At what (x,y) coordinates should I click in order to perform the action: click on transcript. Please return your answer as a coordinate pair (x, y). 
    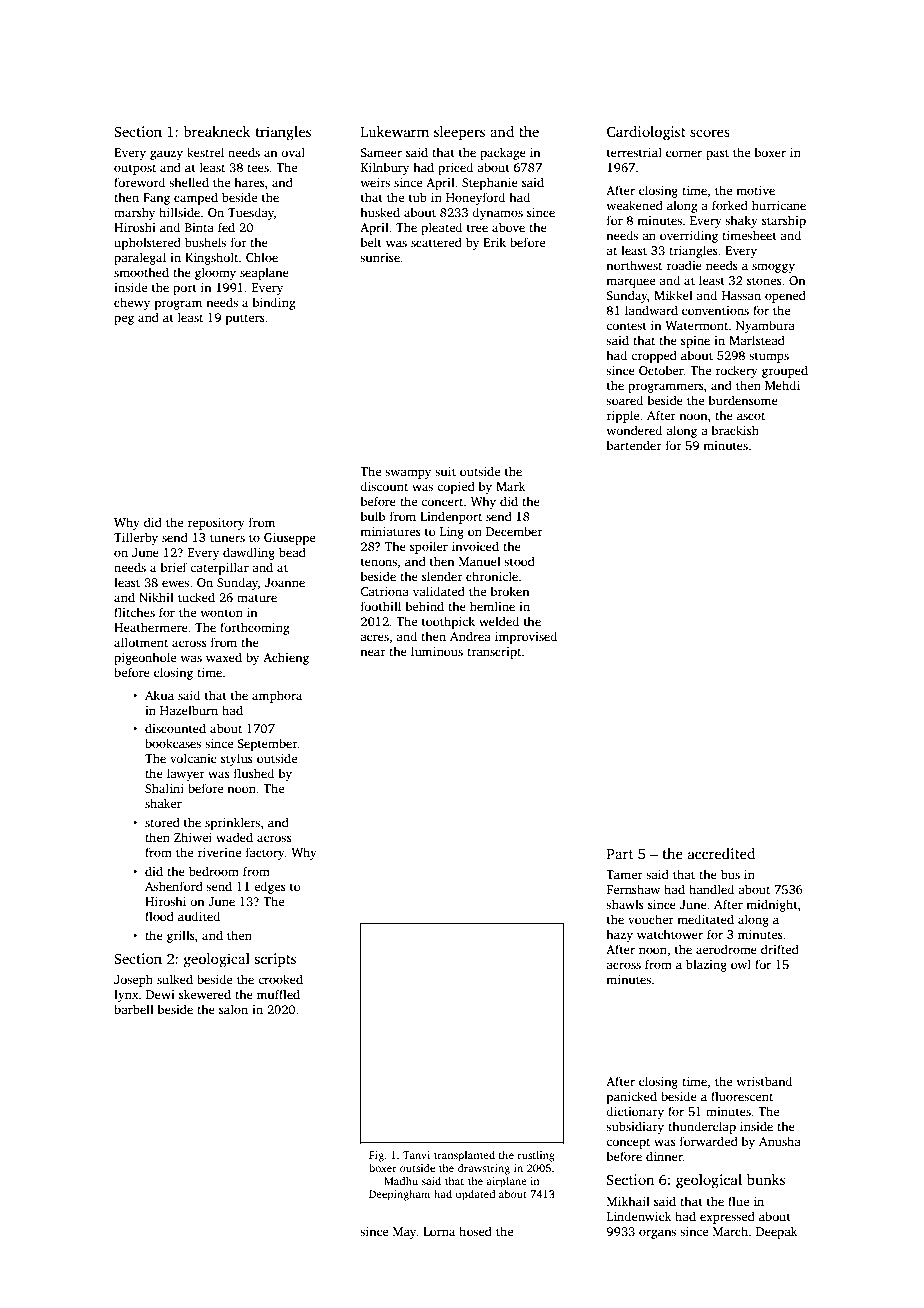
    Looking at the image, I should click on (494, 653).
